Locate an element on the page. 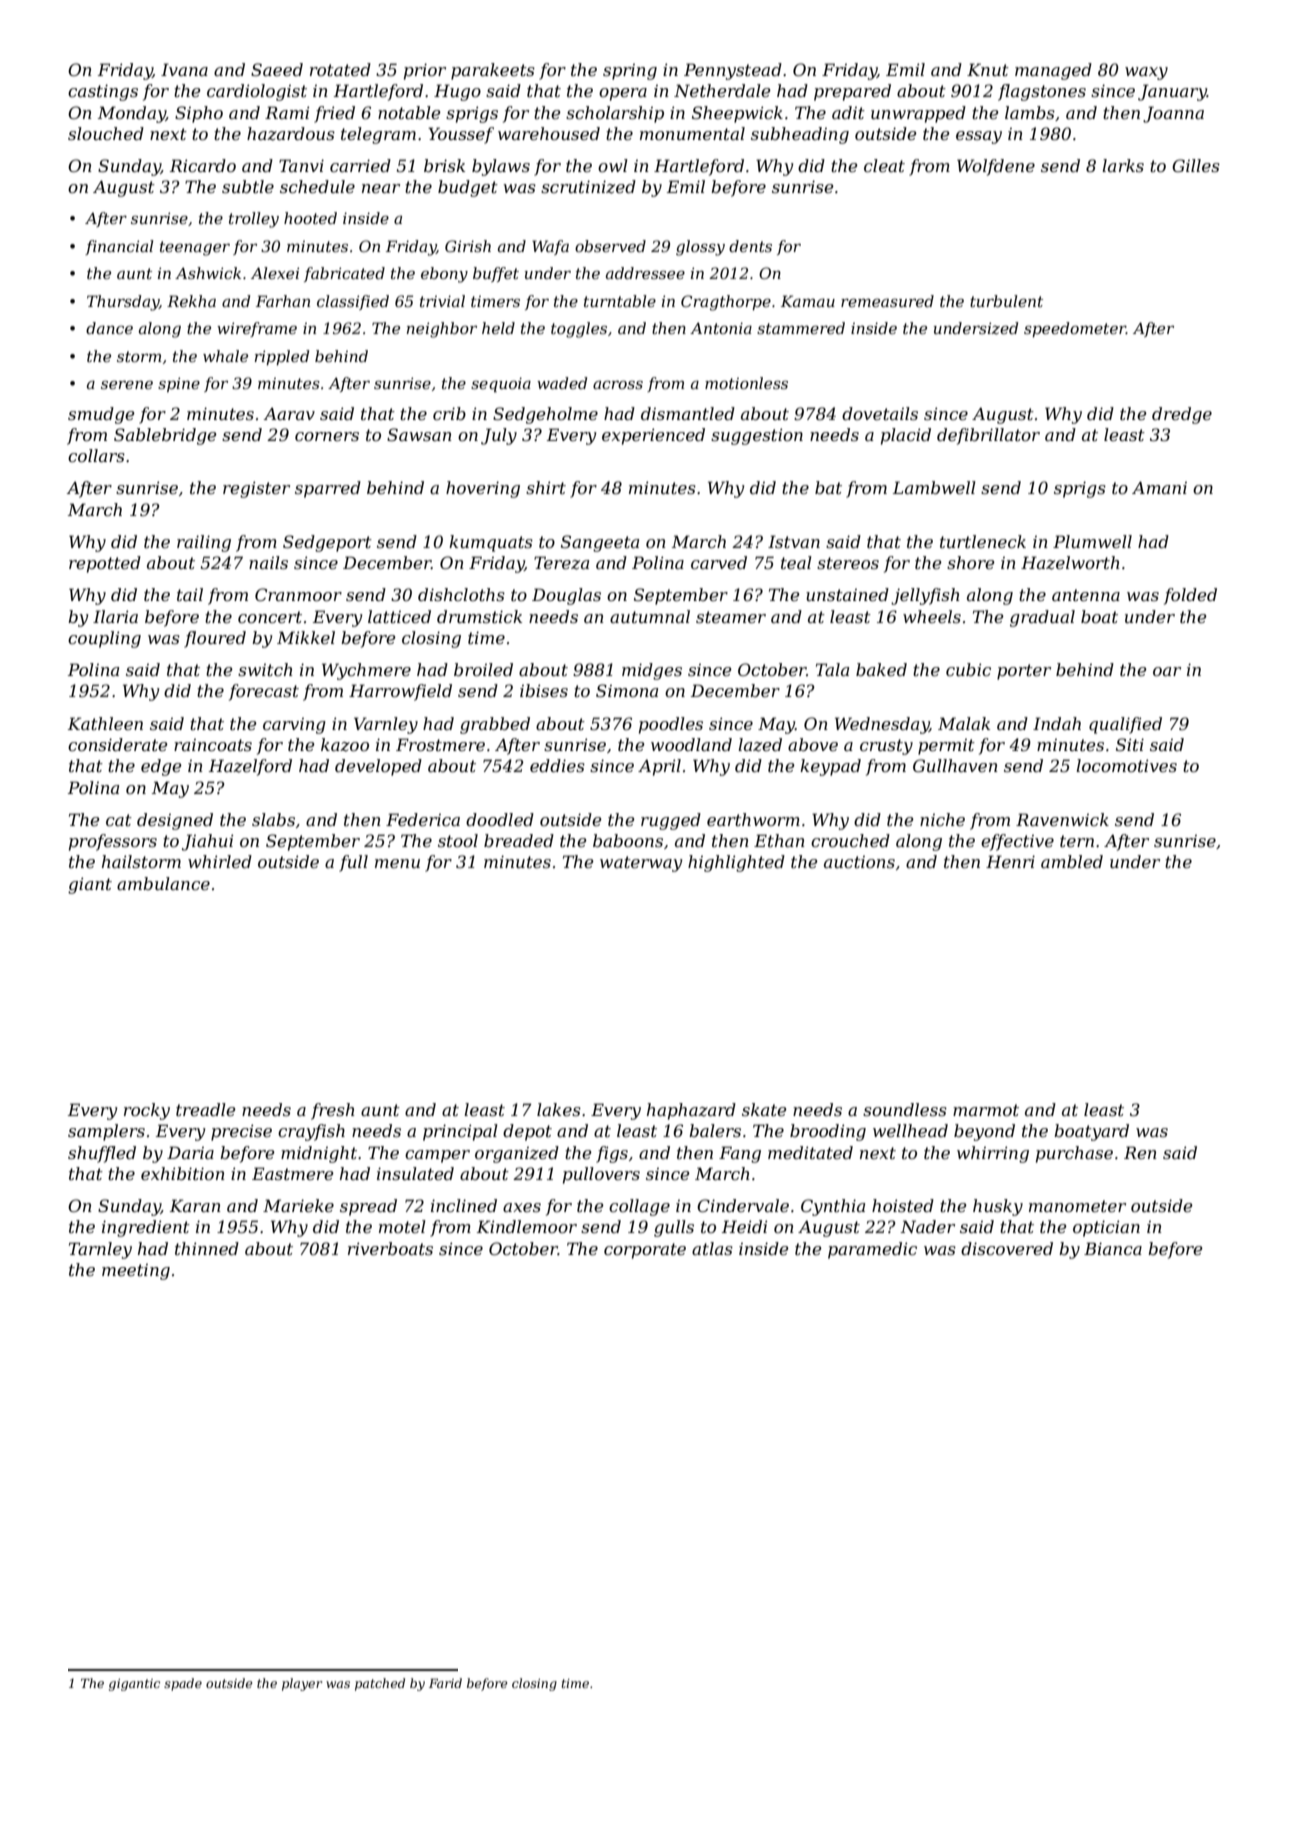 The width and height of the document is (1292, 1828). player is located at coordinates (302, 1684).
